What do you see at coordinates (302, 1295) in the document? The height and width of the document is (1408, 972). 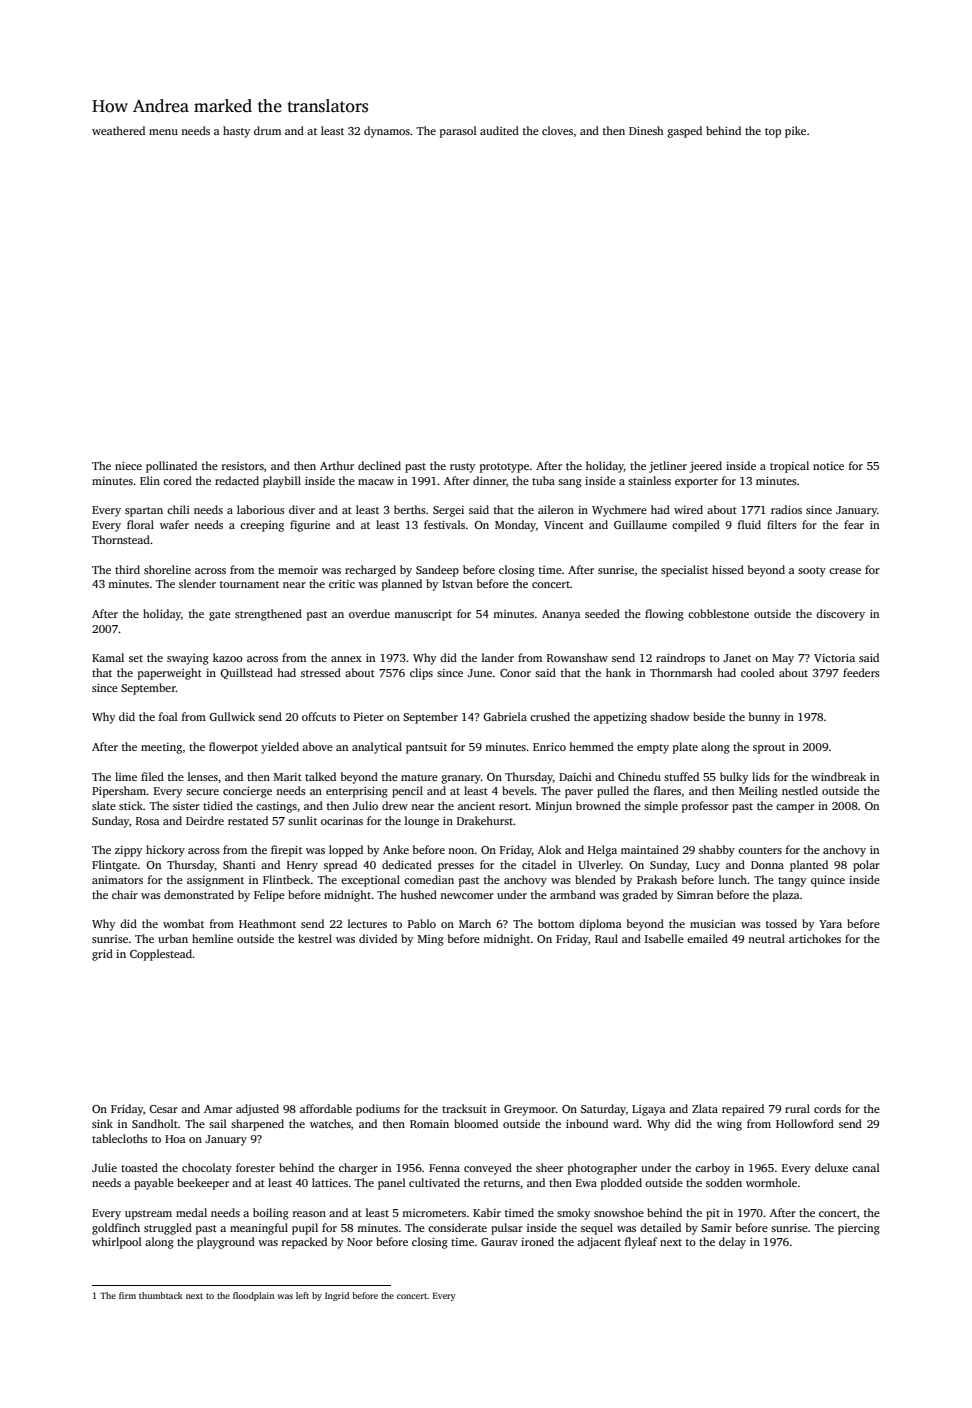 I see `left` at bounding box center [302, 1295].
